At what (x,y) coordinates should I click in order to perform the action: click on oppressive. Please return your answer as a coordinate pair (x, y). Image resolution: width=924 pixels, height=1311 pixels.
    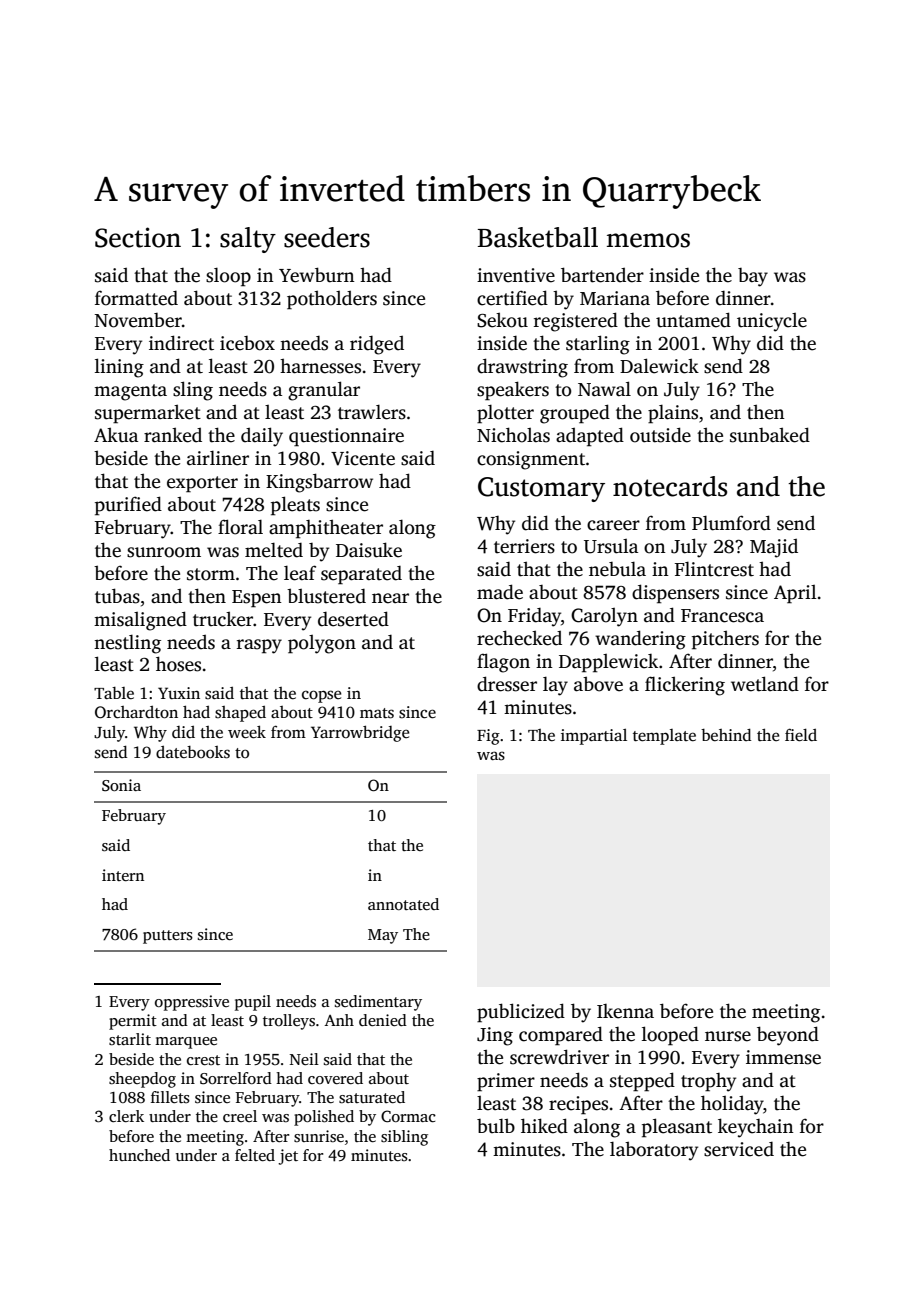
    Looking at the image, I should click on (192, 1003).
